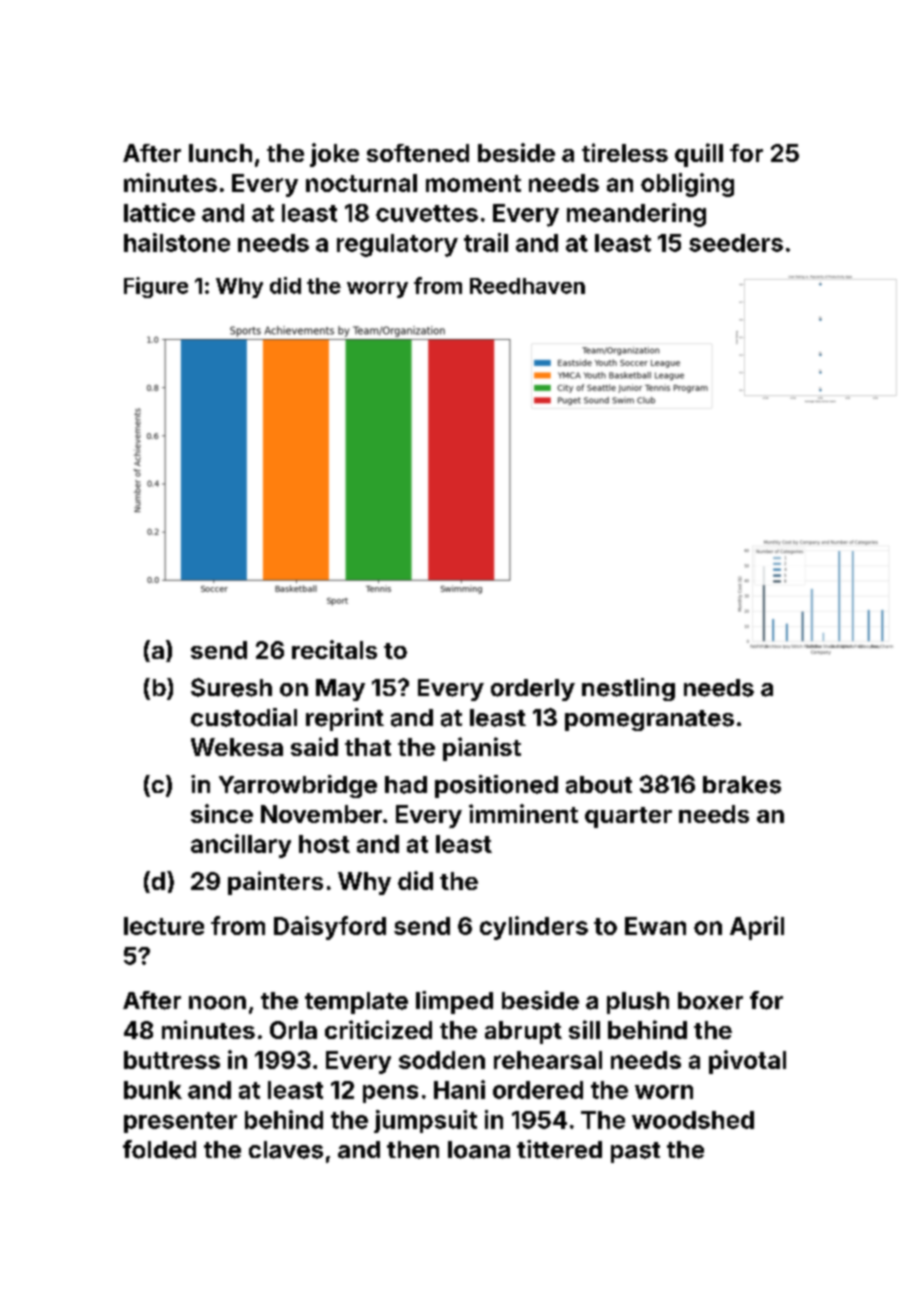 The width and height of the page is (924, 1311). Describe the element at coordinates (406, 785) in the page. I see `had` at that location.
